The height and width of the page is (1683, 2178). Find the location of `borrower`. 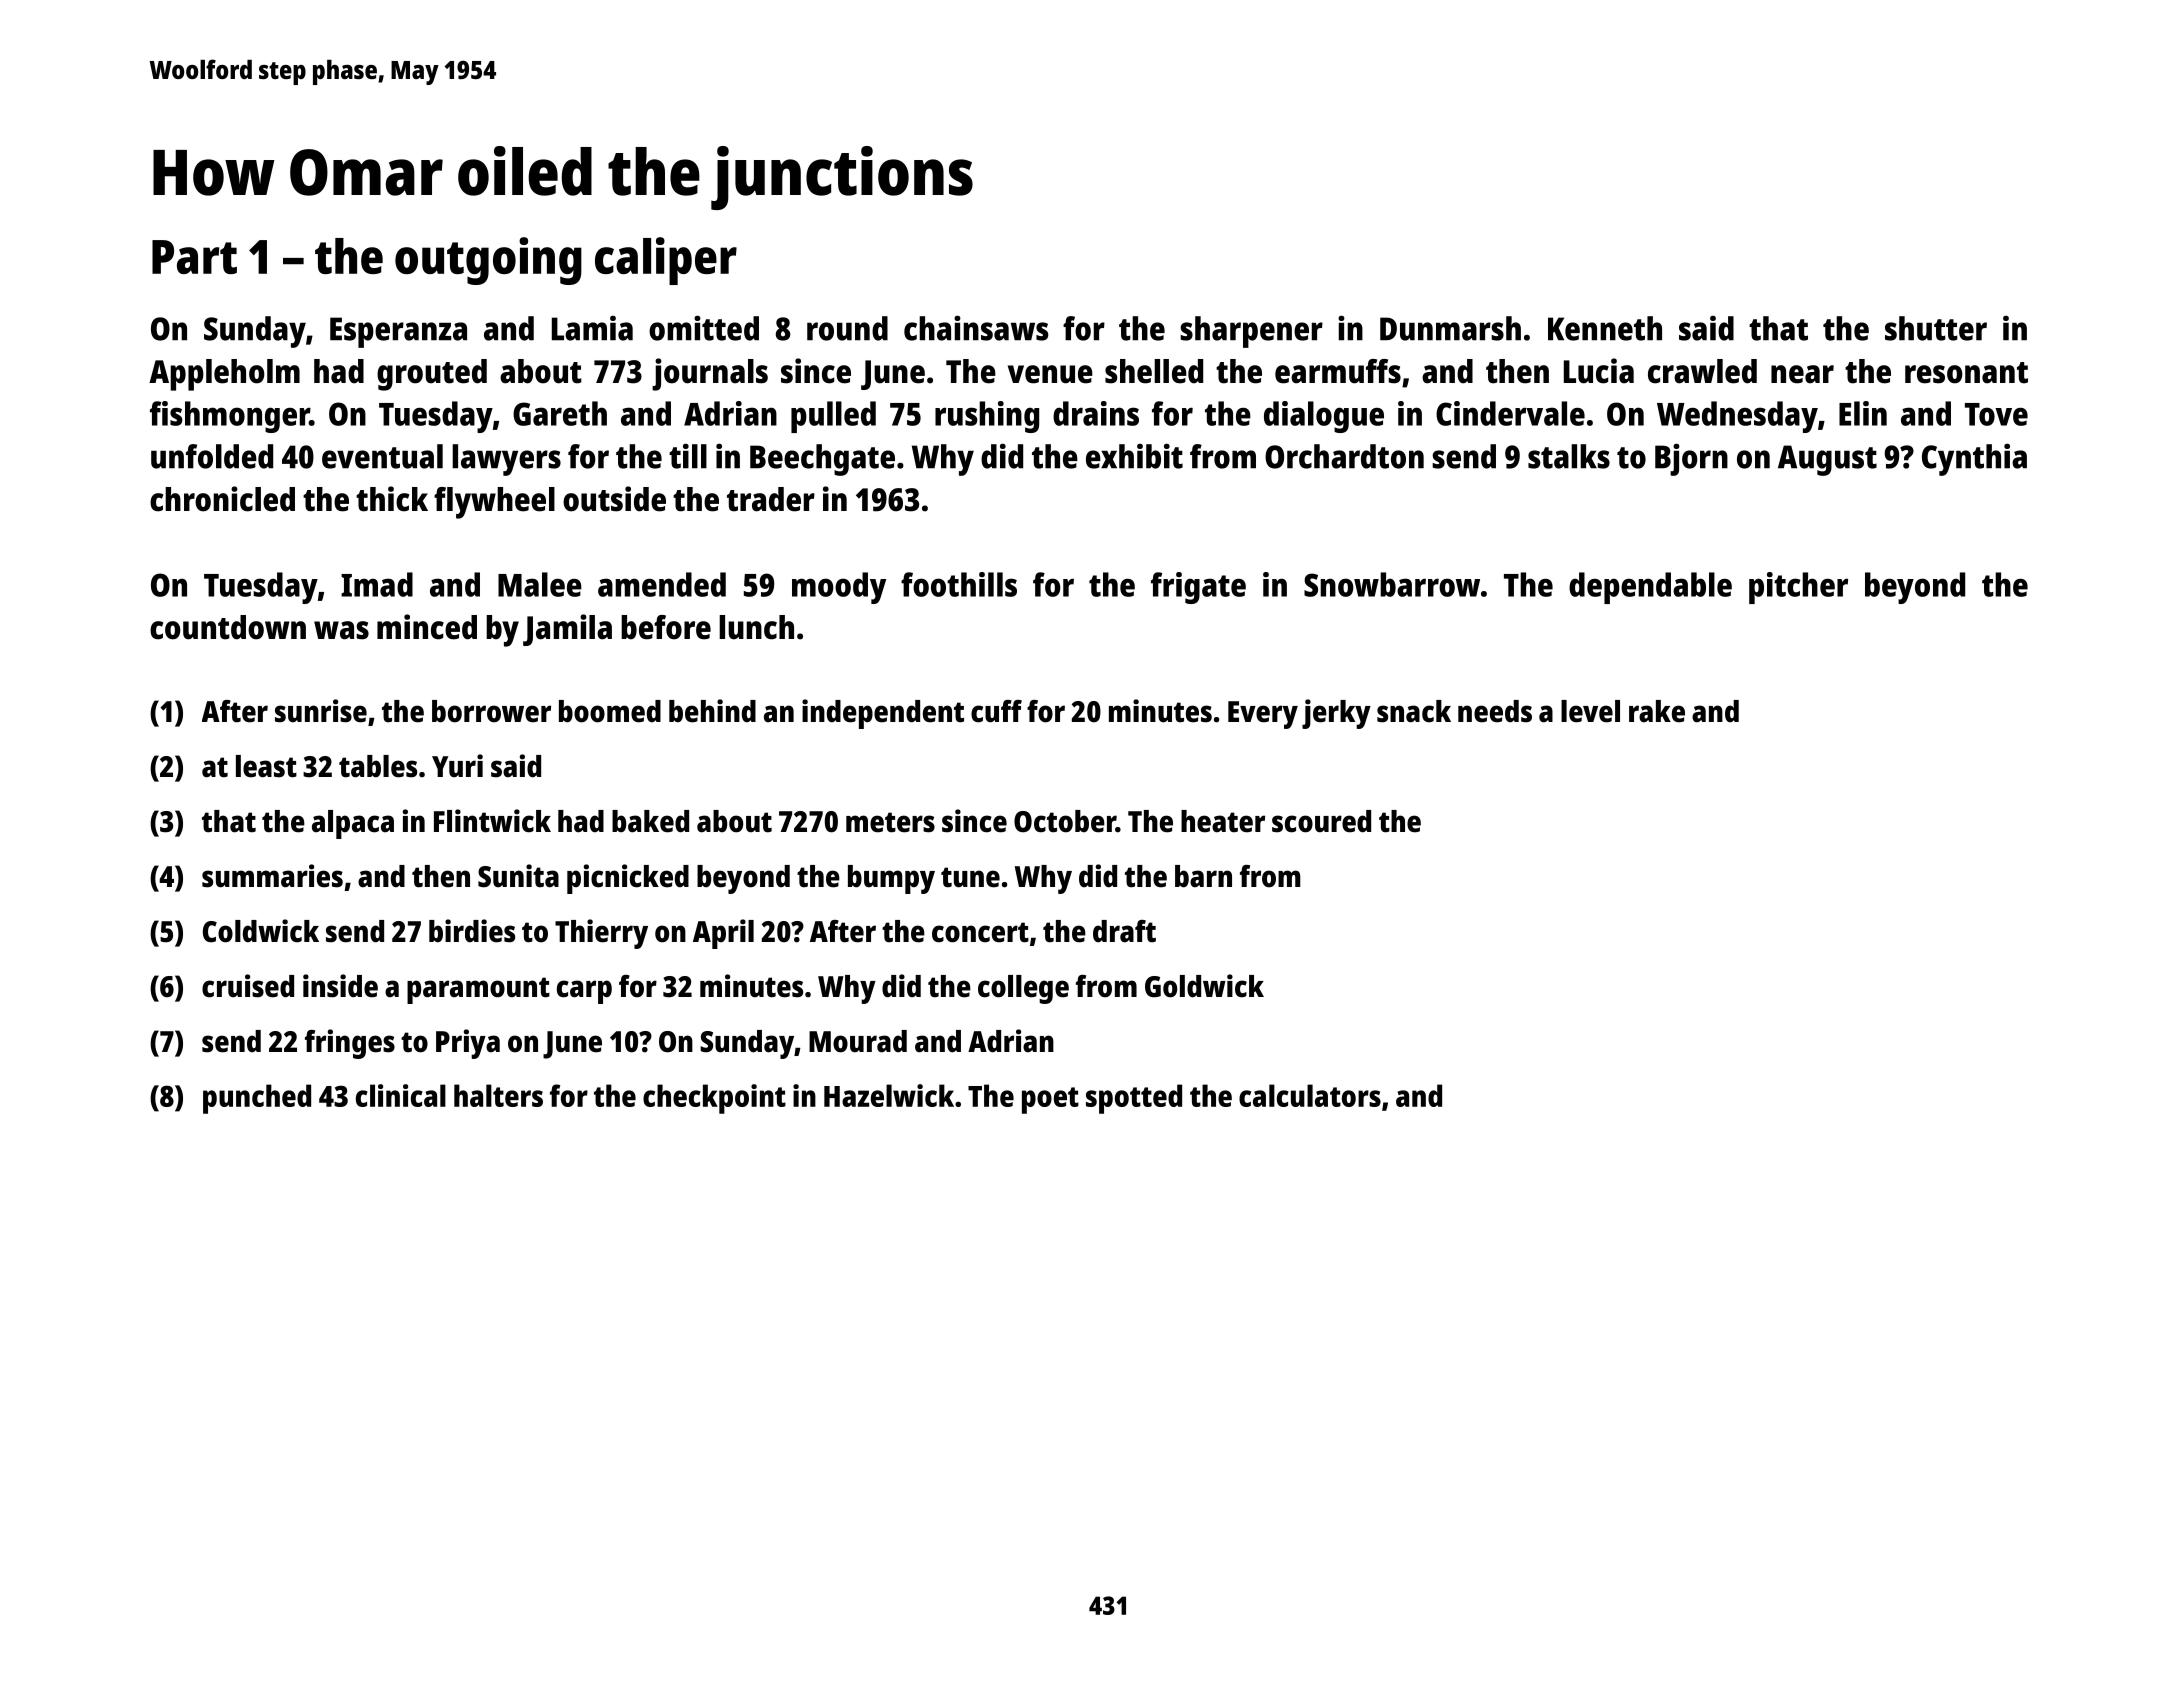

borrower is located at coordinates (491, 711).
